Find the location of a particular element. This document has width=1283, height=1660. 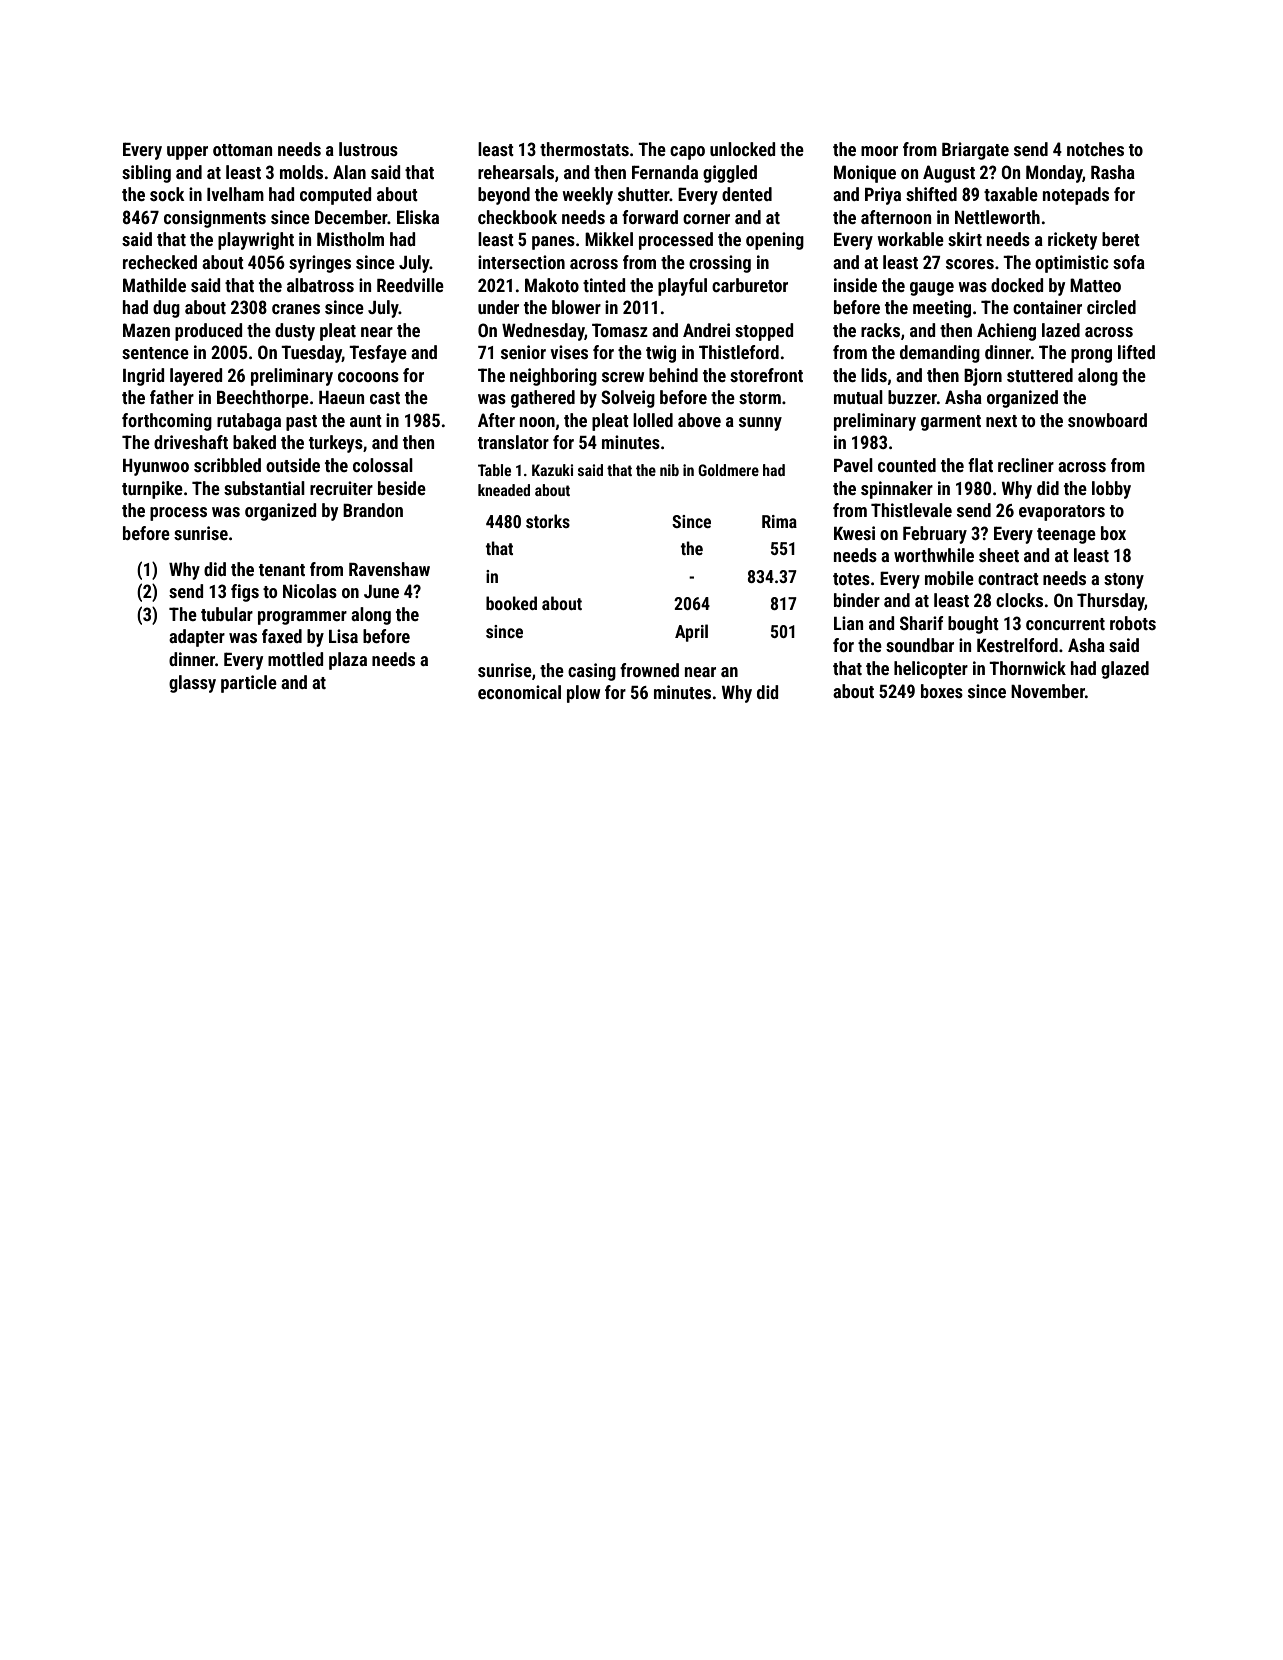

Lisa is located at coordinates (343, 636).
